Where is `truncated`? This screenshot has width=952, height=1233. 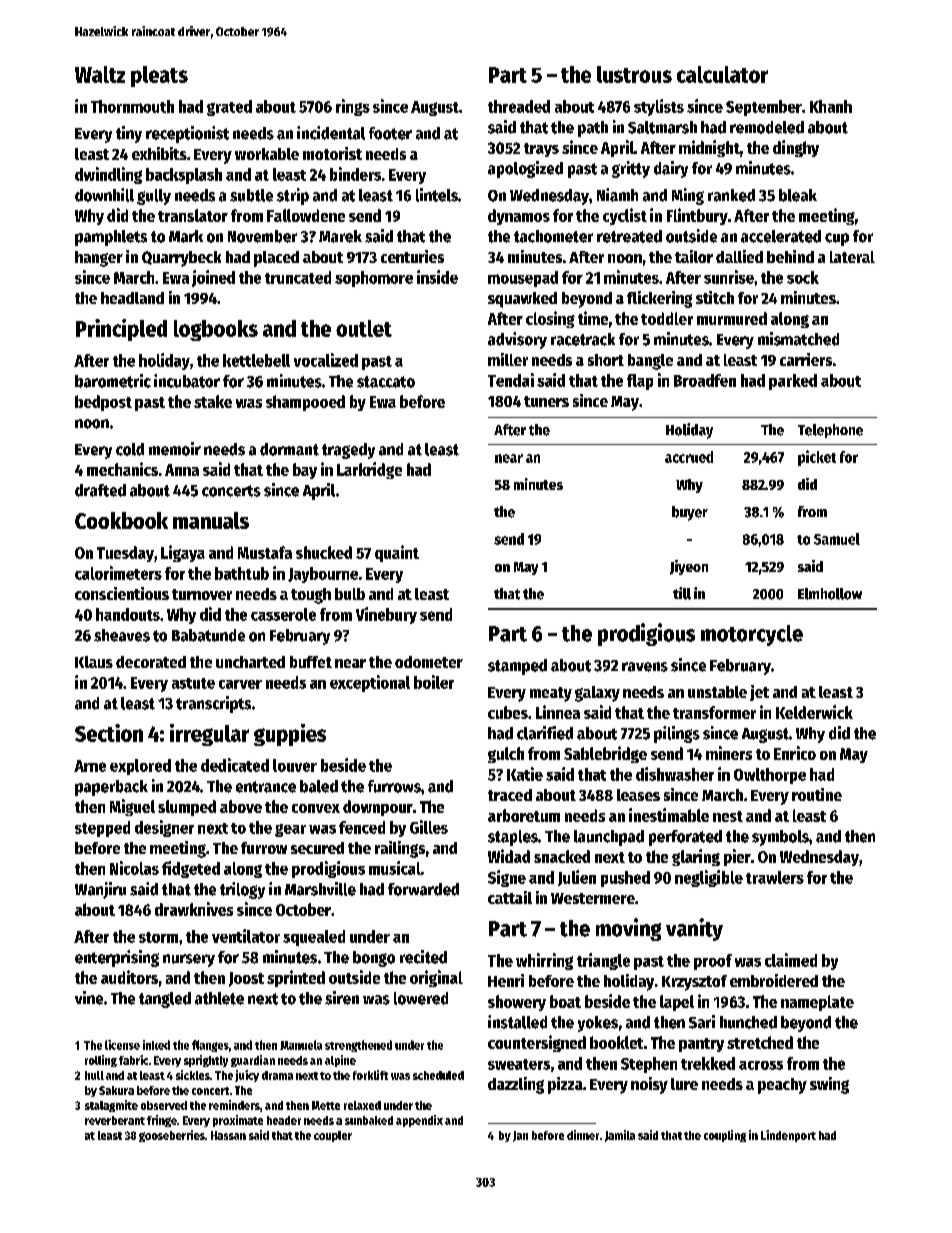 truncated is located at coordinates (298, 277).
